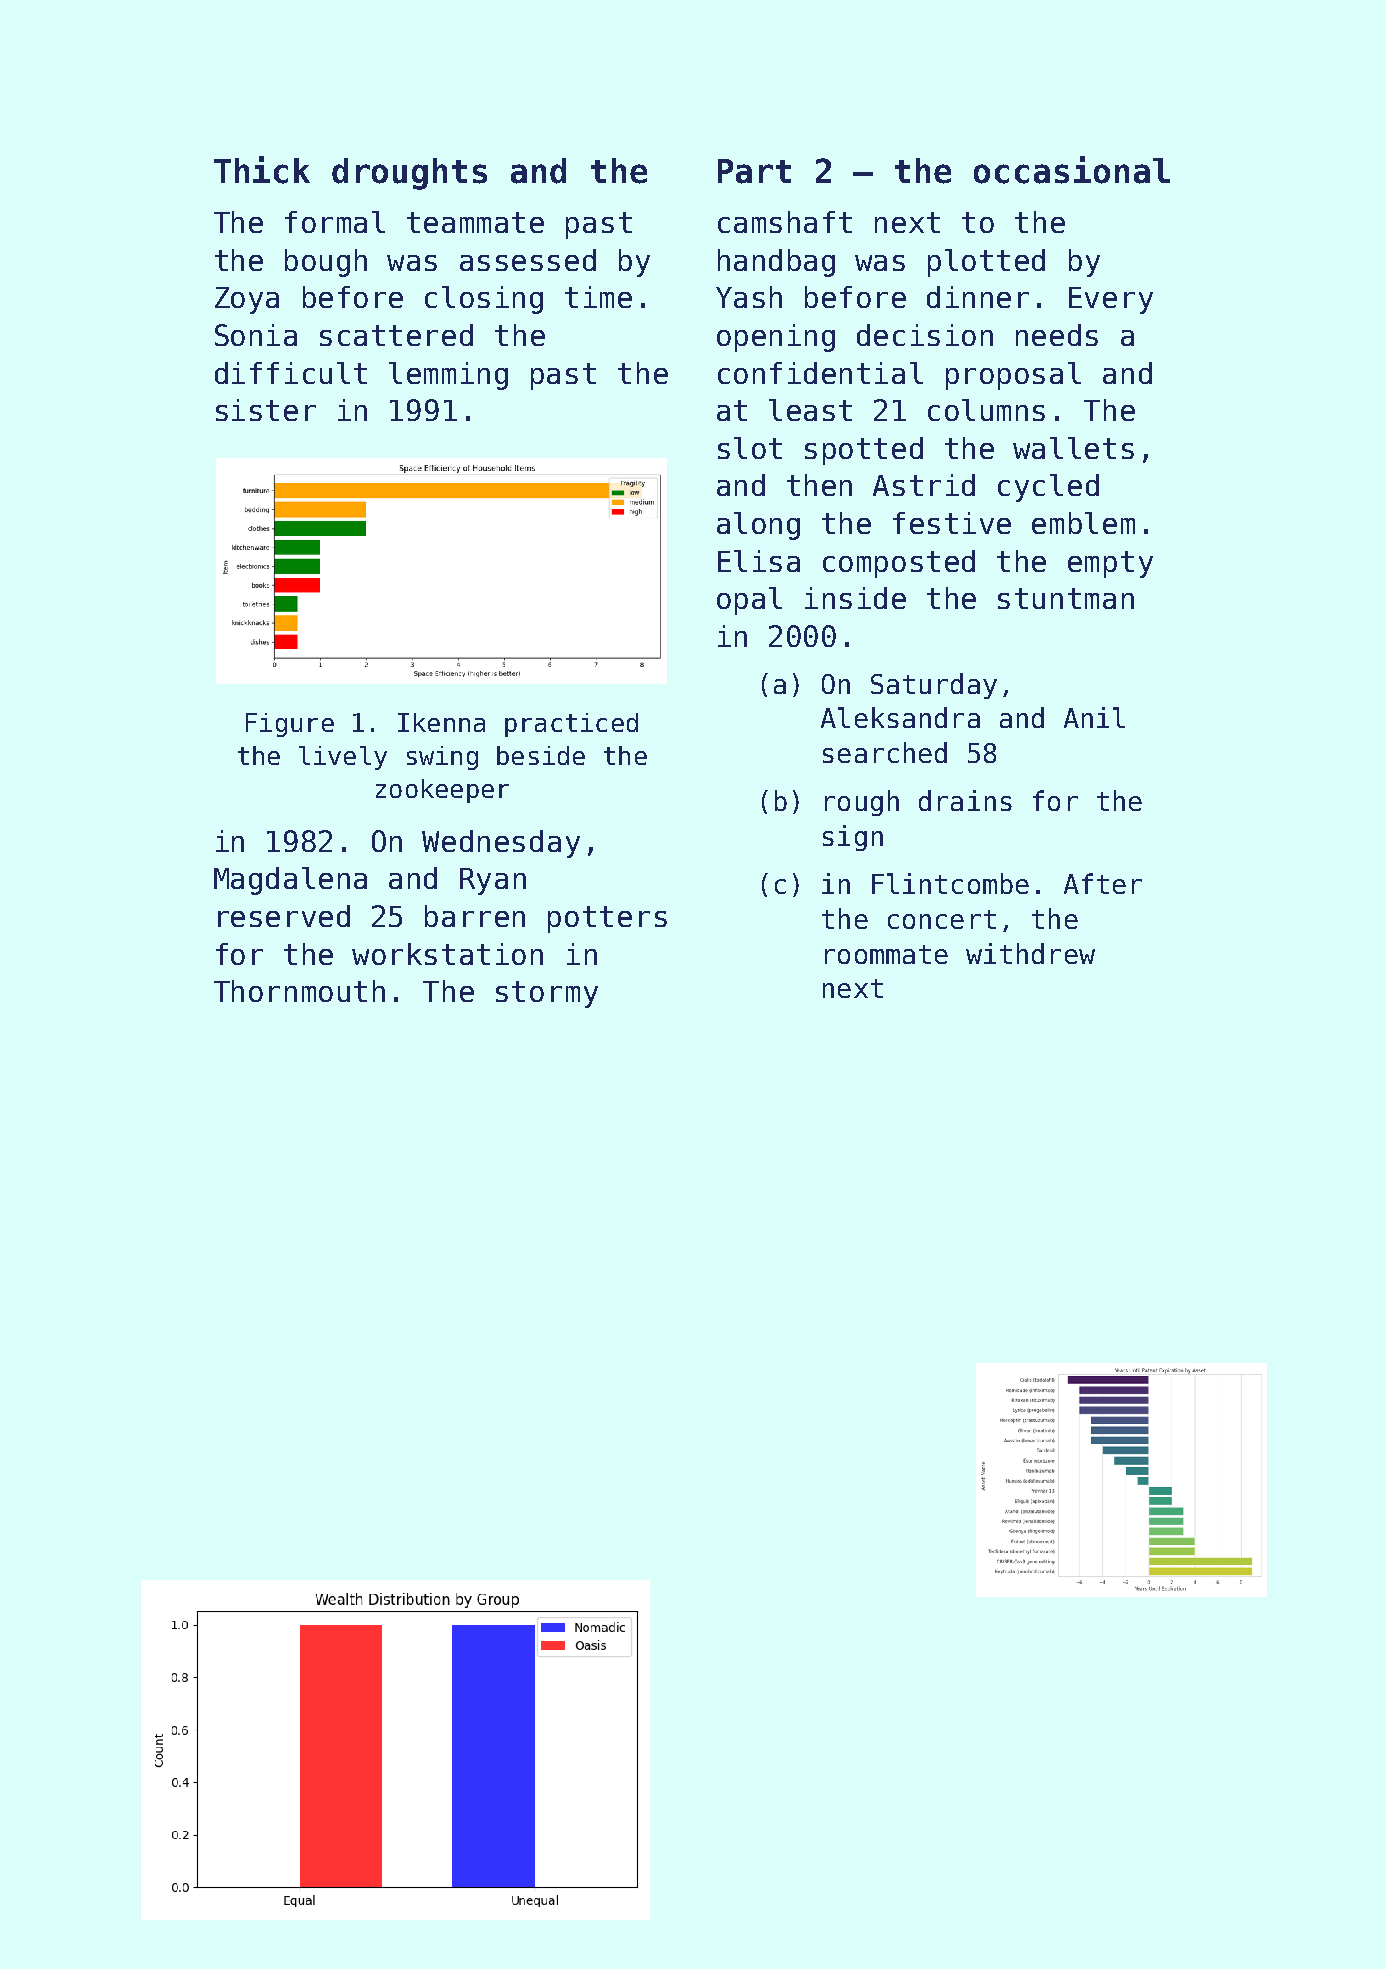 The width and height of the screenshot is (1386, 1969). What do you see at coordinates (1083, 523) in the screenshot?
I see `emblem` at bounding box center [1083, 523].
